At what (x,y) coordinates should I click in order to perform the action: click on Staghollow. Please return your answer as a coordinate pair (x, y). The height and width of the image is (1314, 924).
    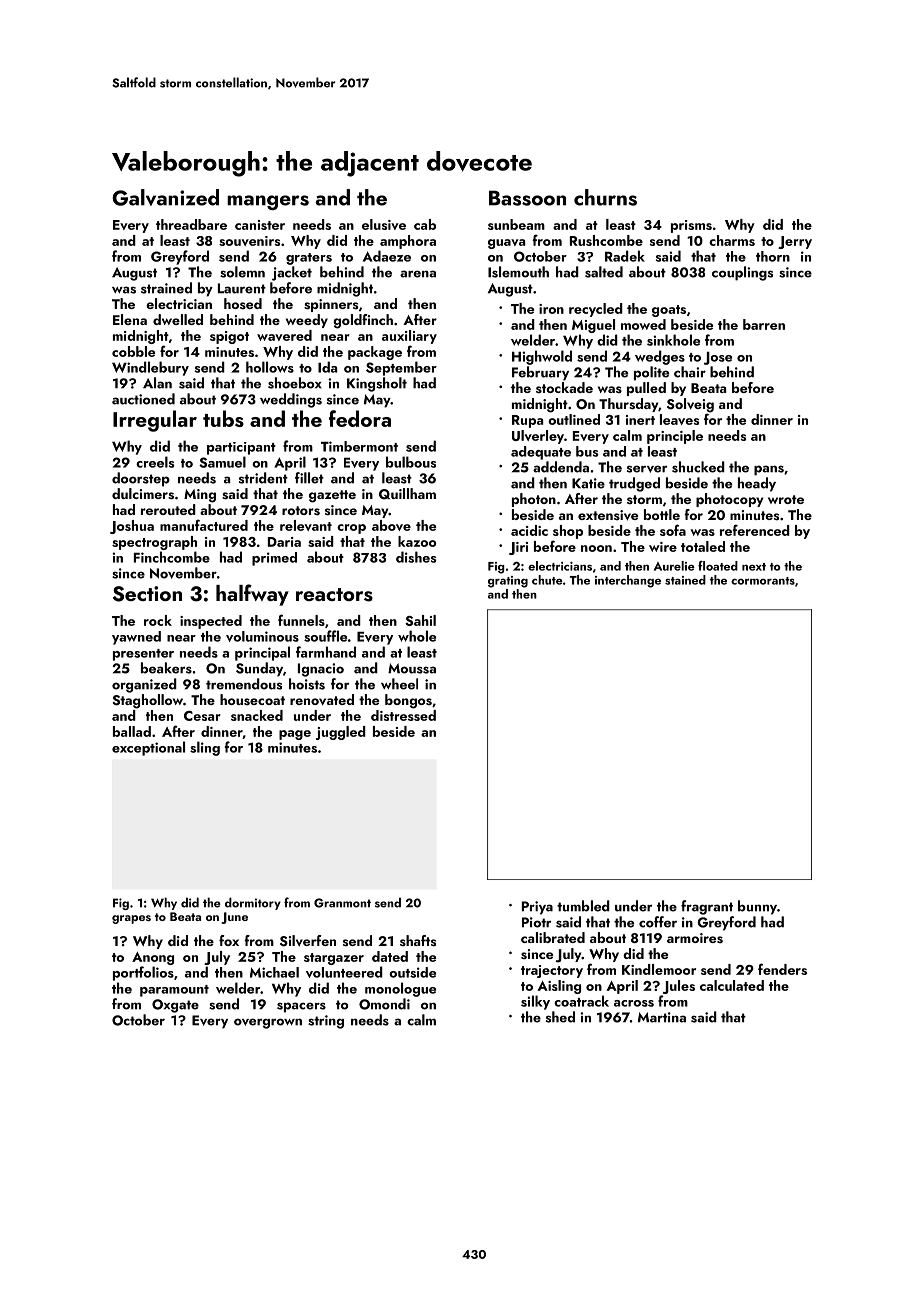
    Looking at the image, I should click on (148, 701).
